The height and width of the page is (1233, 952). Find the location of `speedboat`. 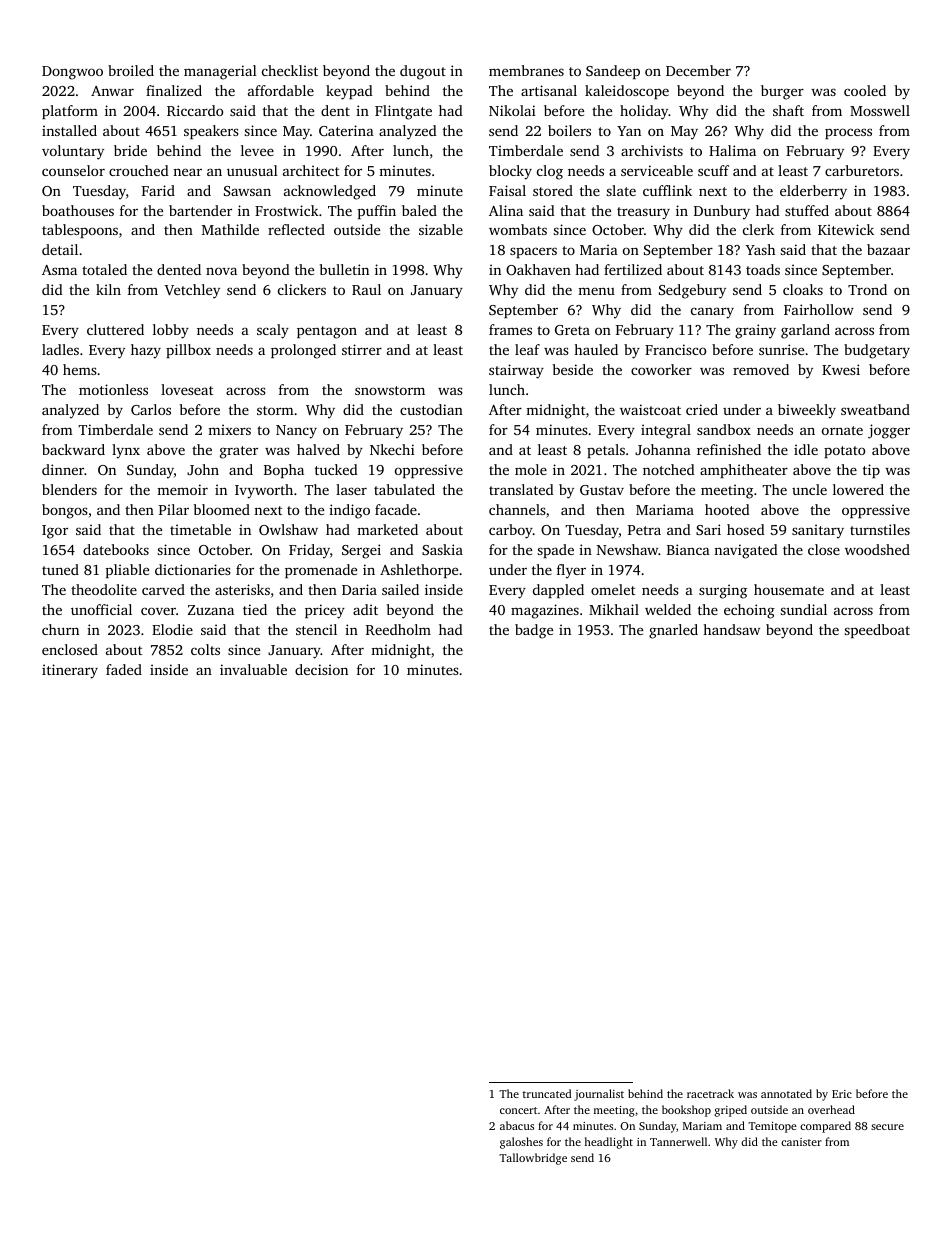

speedboat is located at coordinates (877, 631).
